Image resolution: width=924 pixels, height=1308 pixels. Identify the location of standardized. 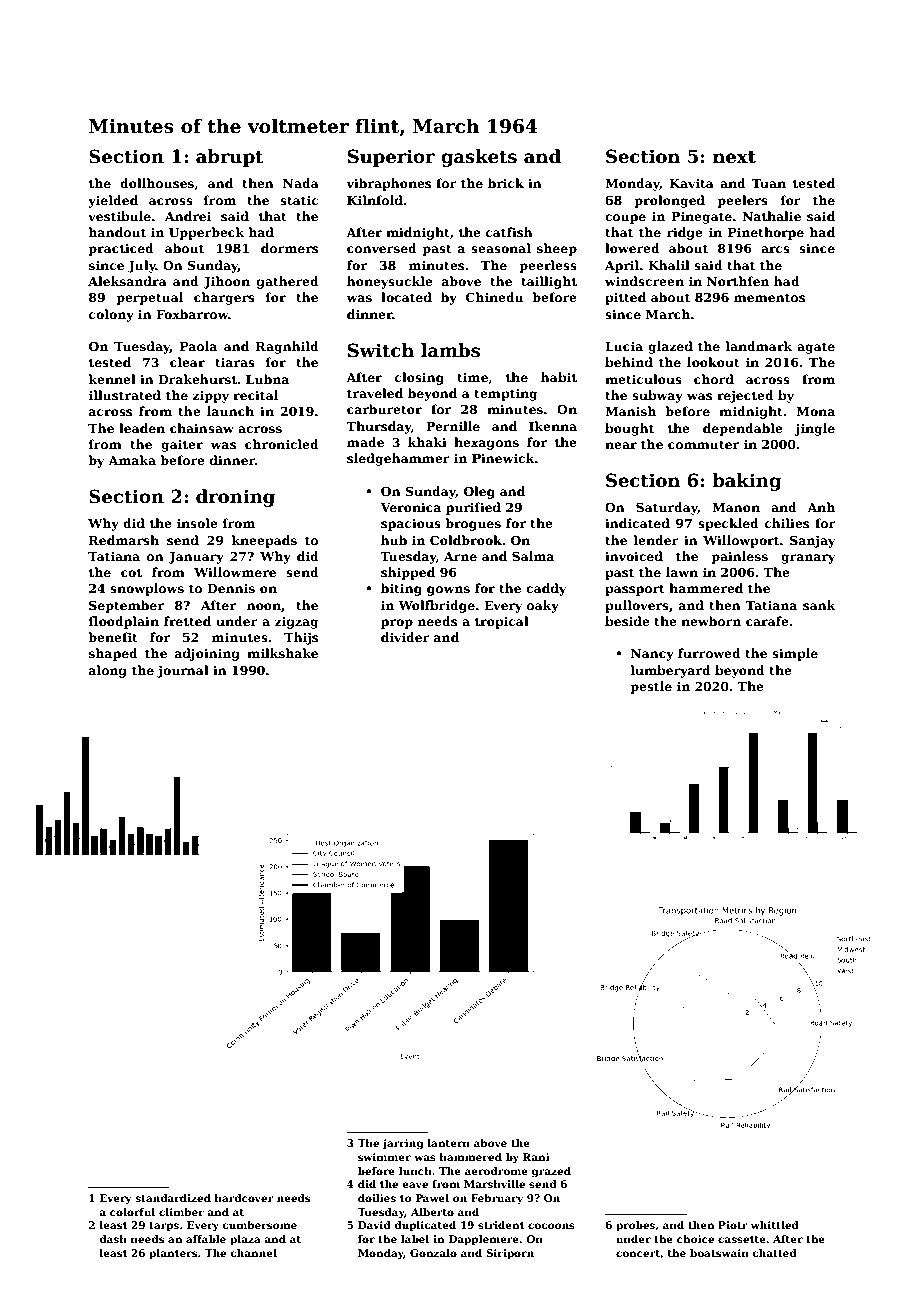
(173, 1198).
